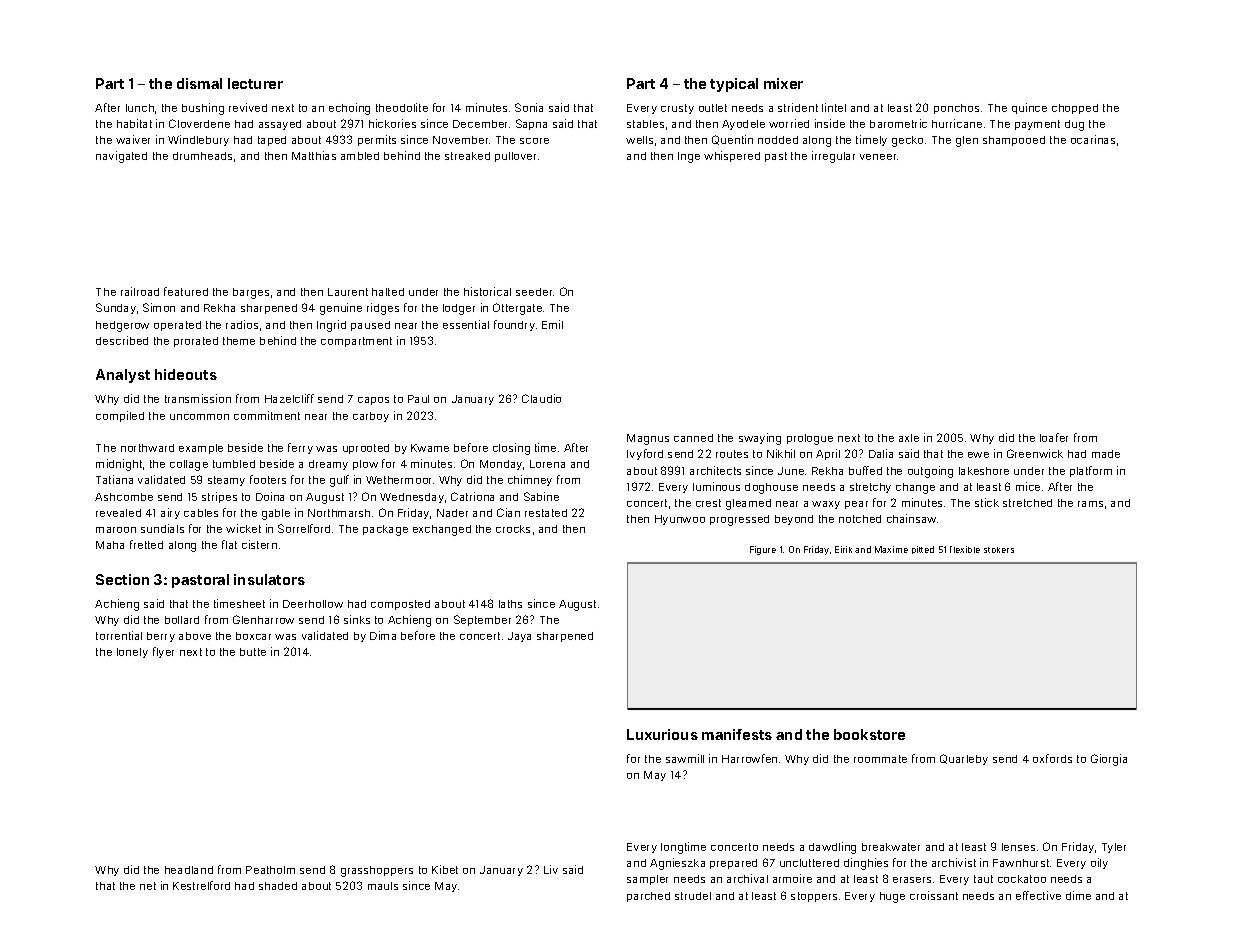 The image size is (1233, 952). Describe the element at coordinates (715, 470) in the page. I see `architects` at that location.
